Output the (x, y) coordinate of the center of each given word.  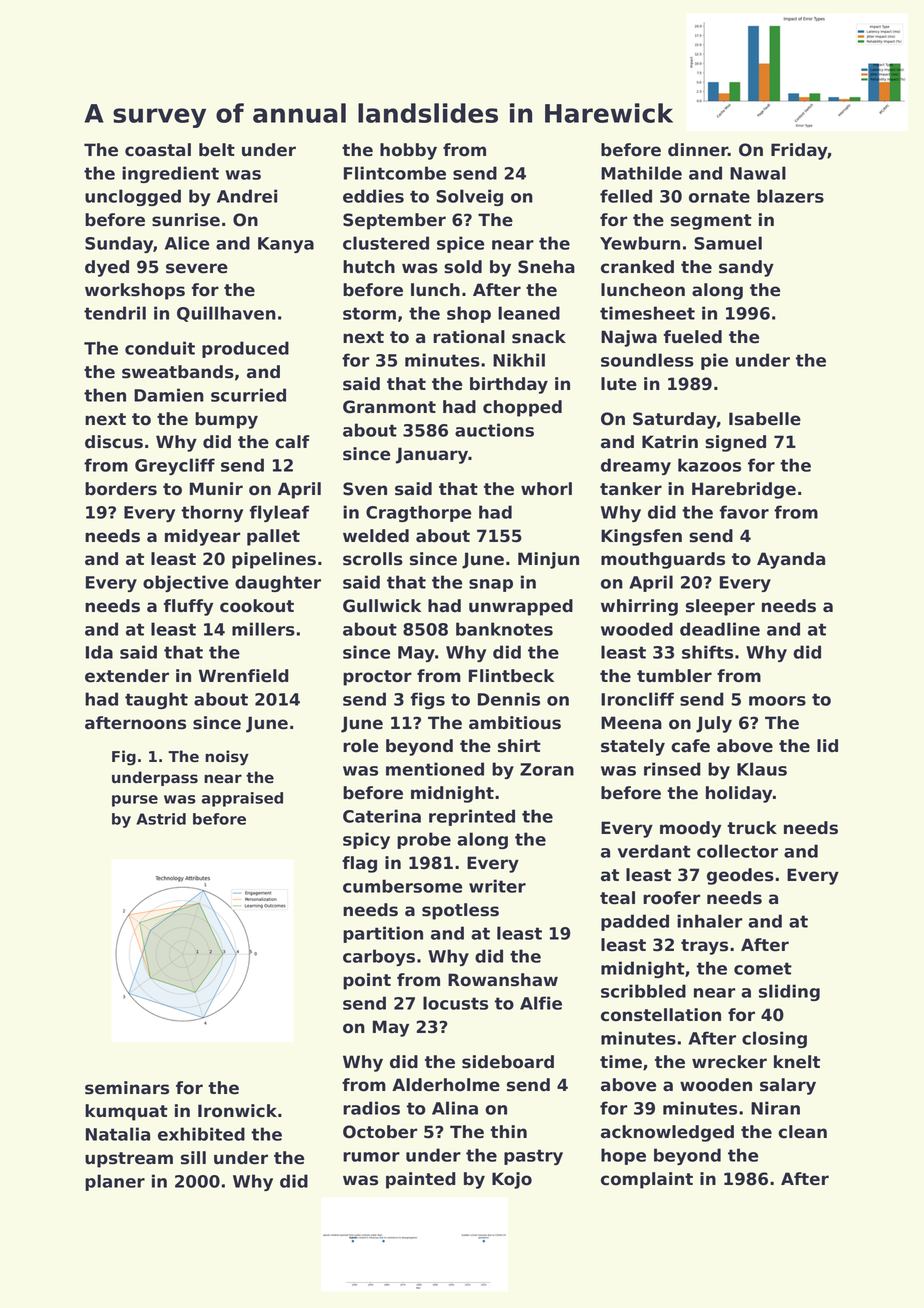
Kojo (512, 1180)
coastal (158, 150)
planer (115, 1182)
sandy (746, 268)
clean (802, 1132)
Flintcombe (395, 173)
